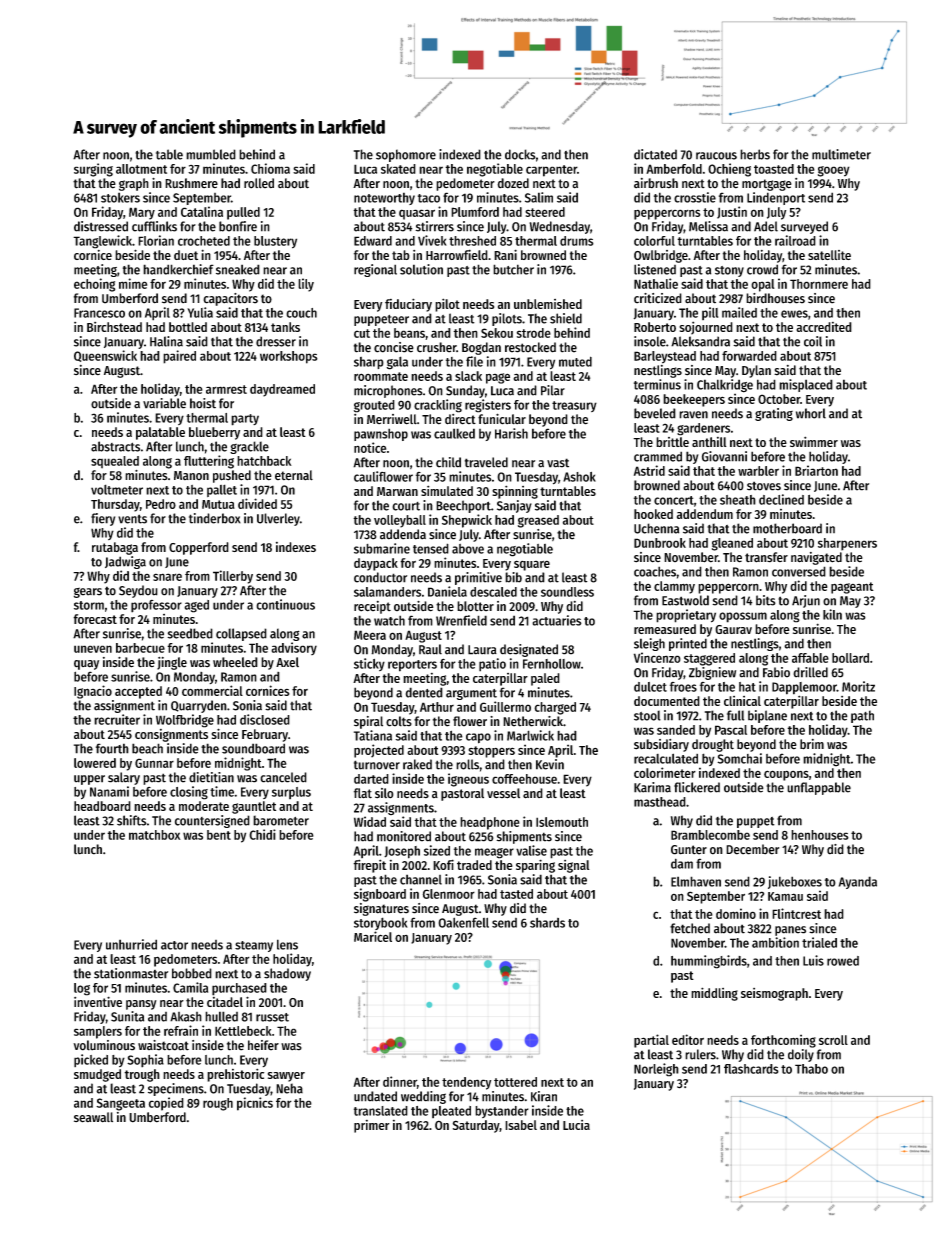  I want to click on Thabo, so click(811, 1069).
